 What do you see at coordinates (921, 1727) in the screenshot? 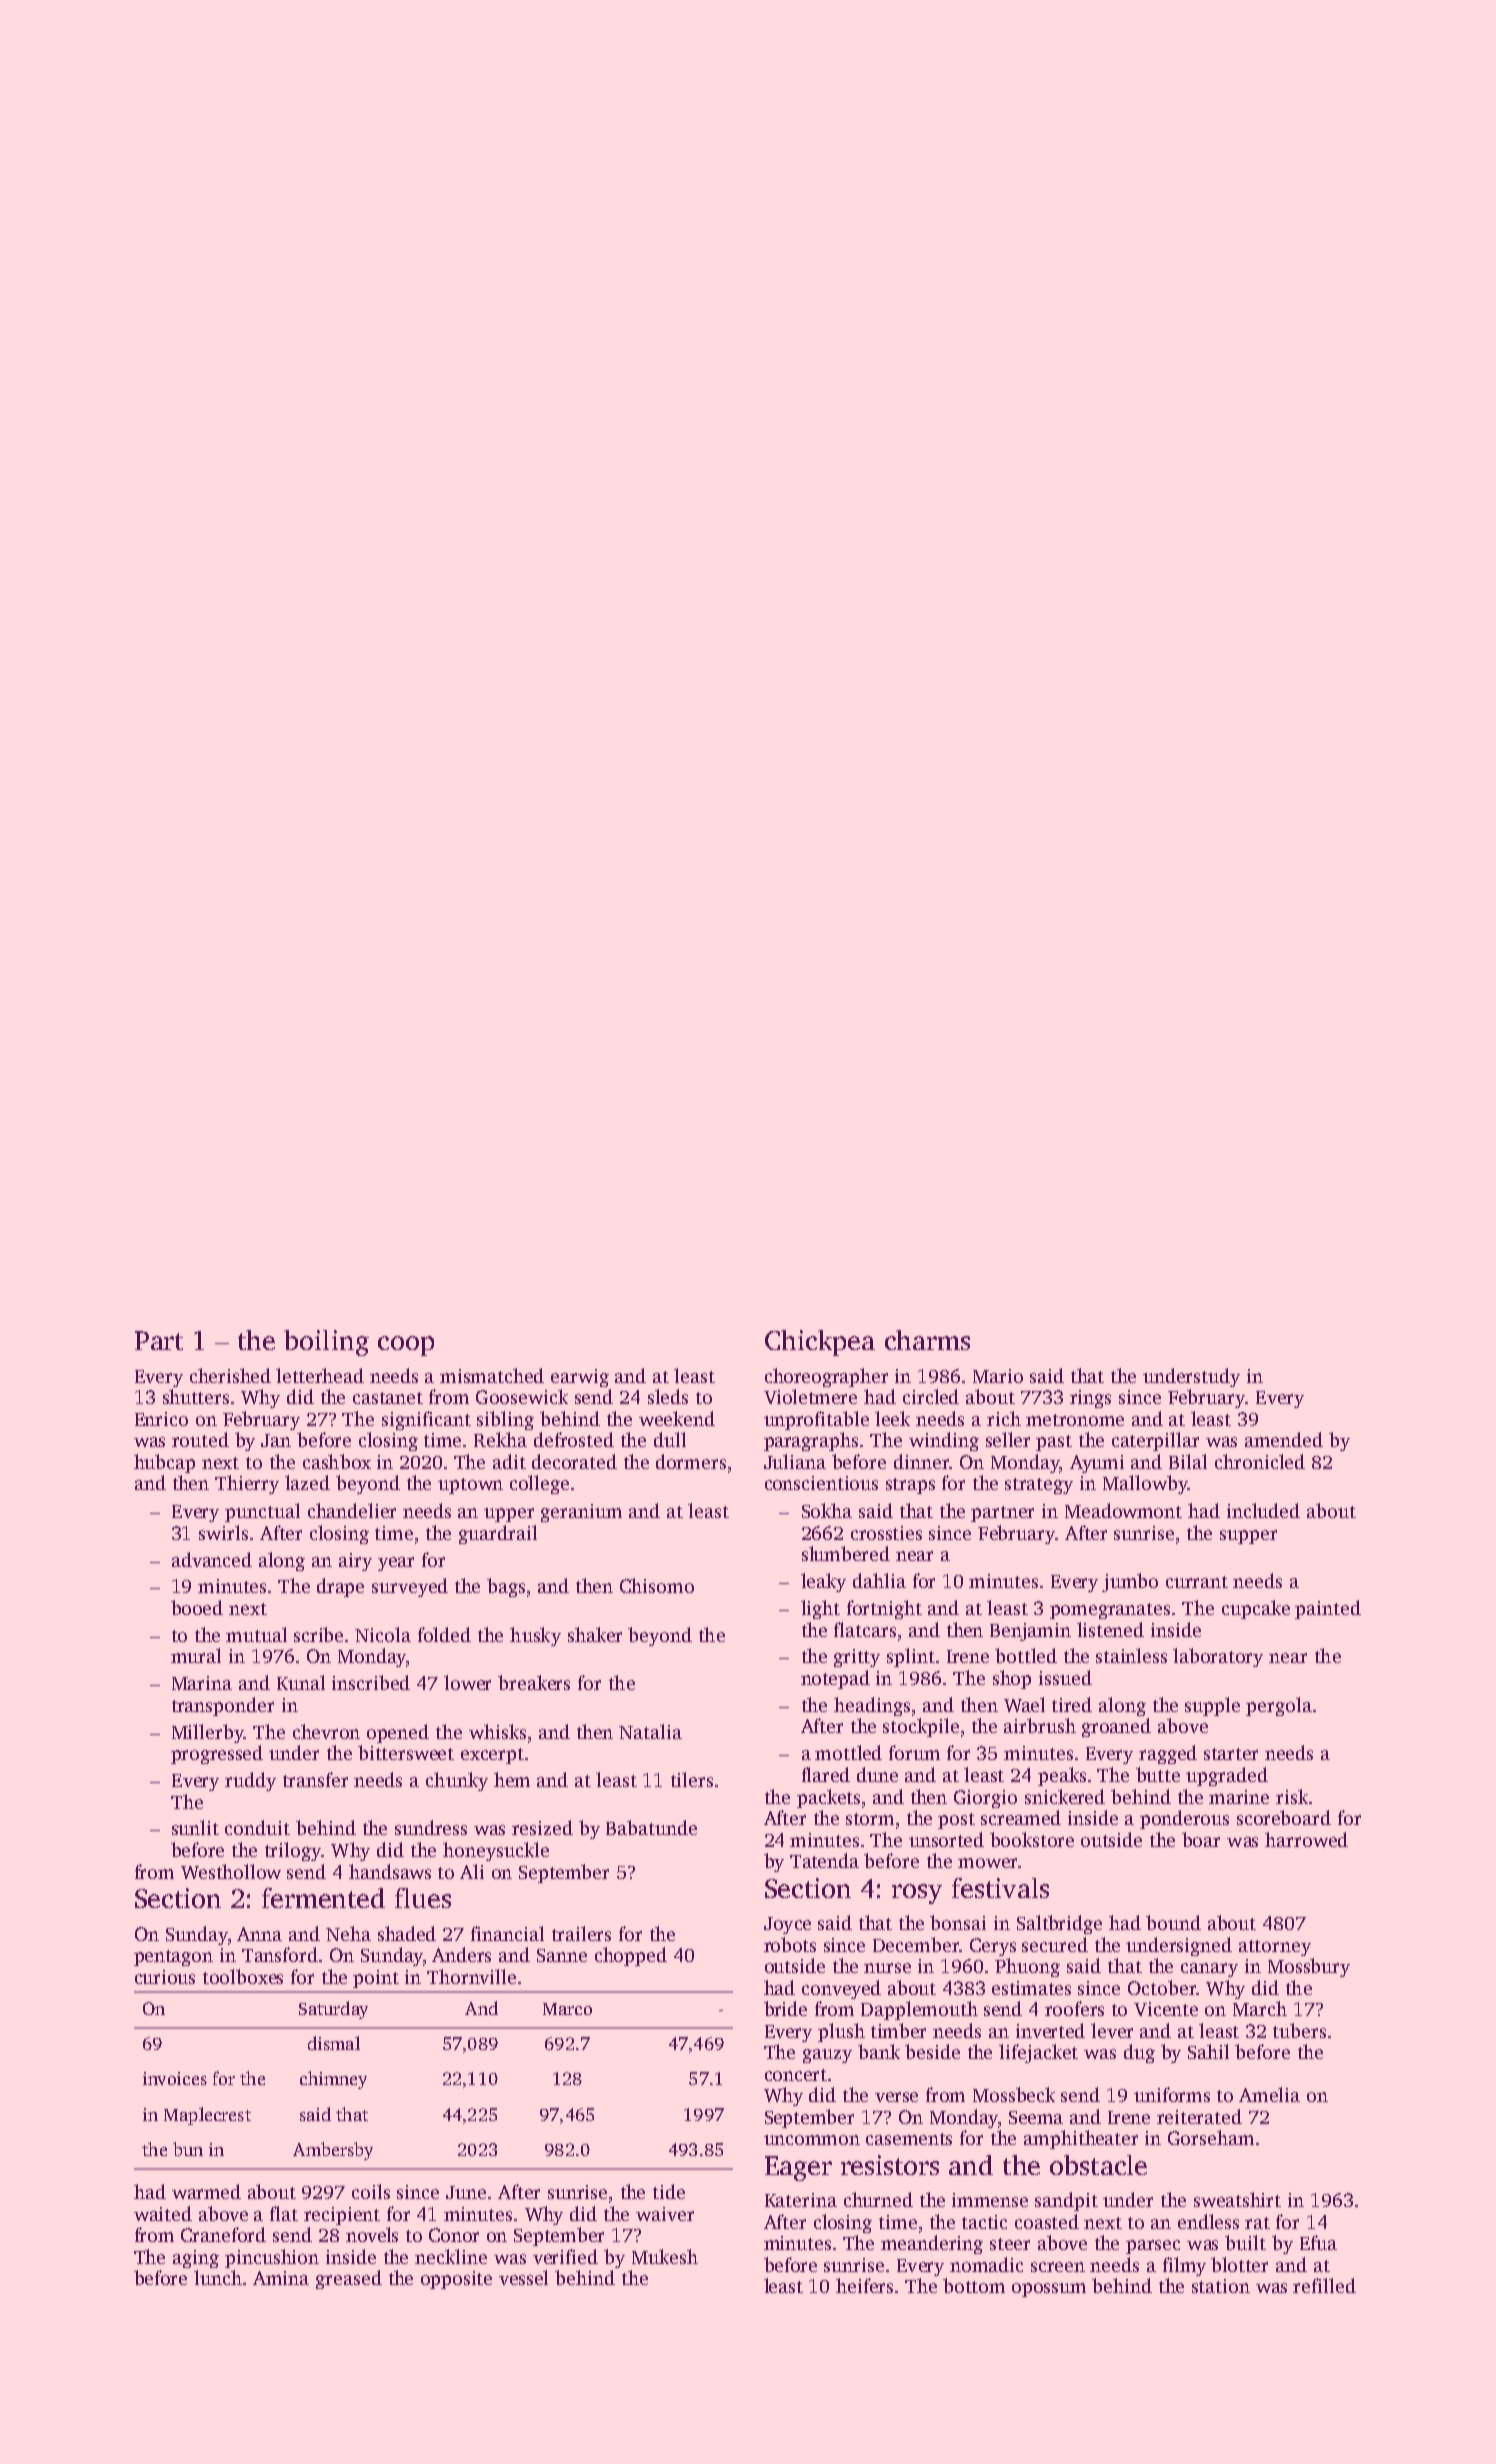
I see `stockpile` at bounding box center [921, 1727].
